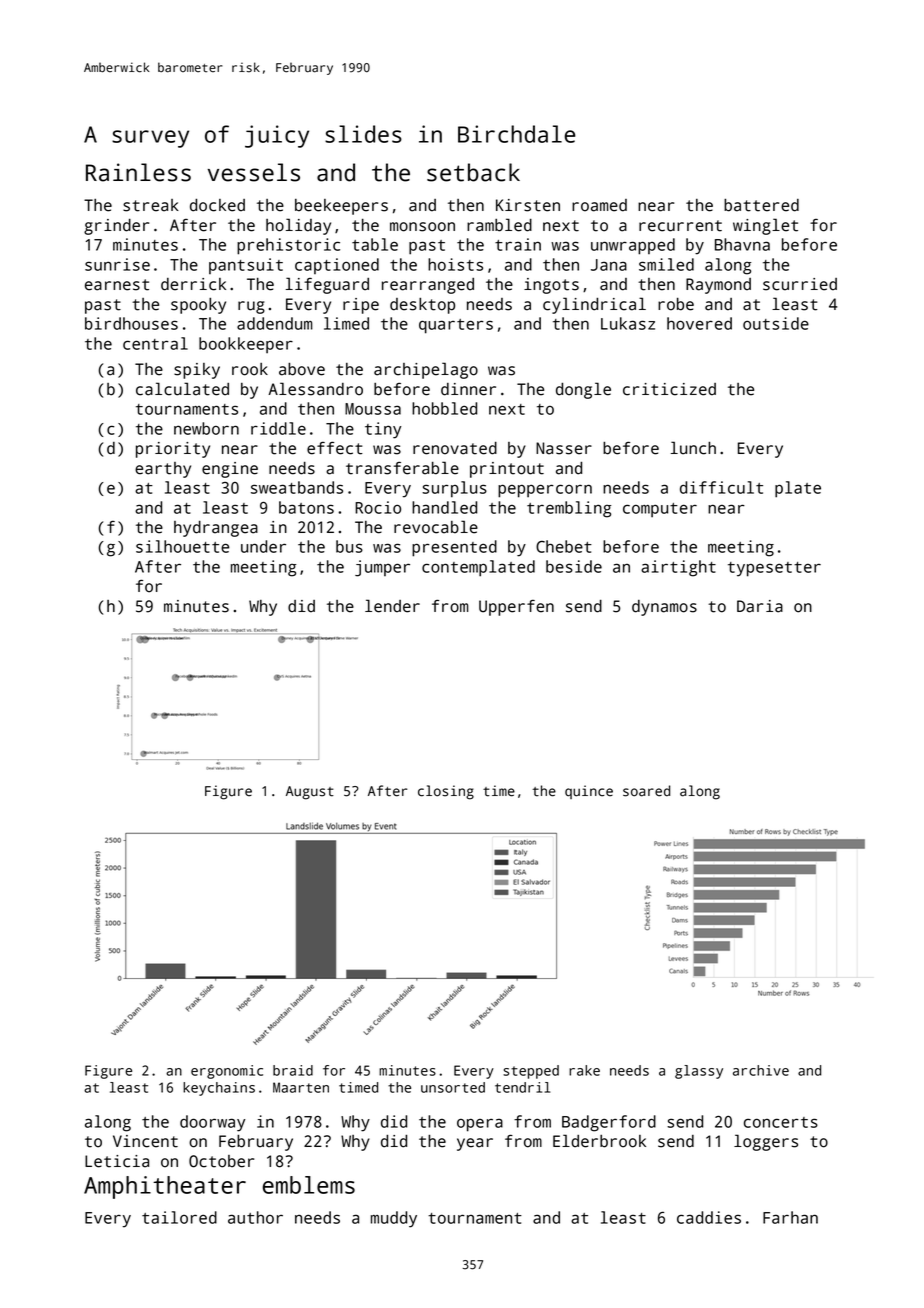  Describe the element at coordinates (182, 546) in the screenshot. I see `silhouette` at that location.
